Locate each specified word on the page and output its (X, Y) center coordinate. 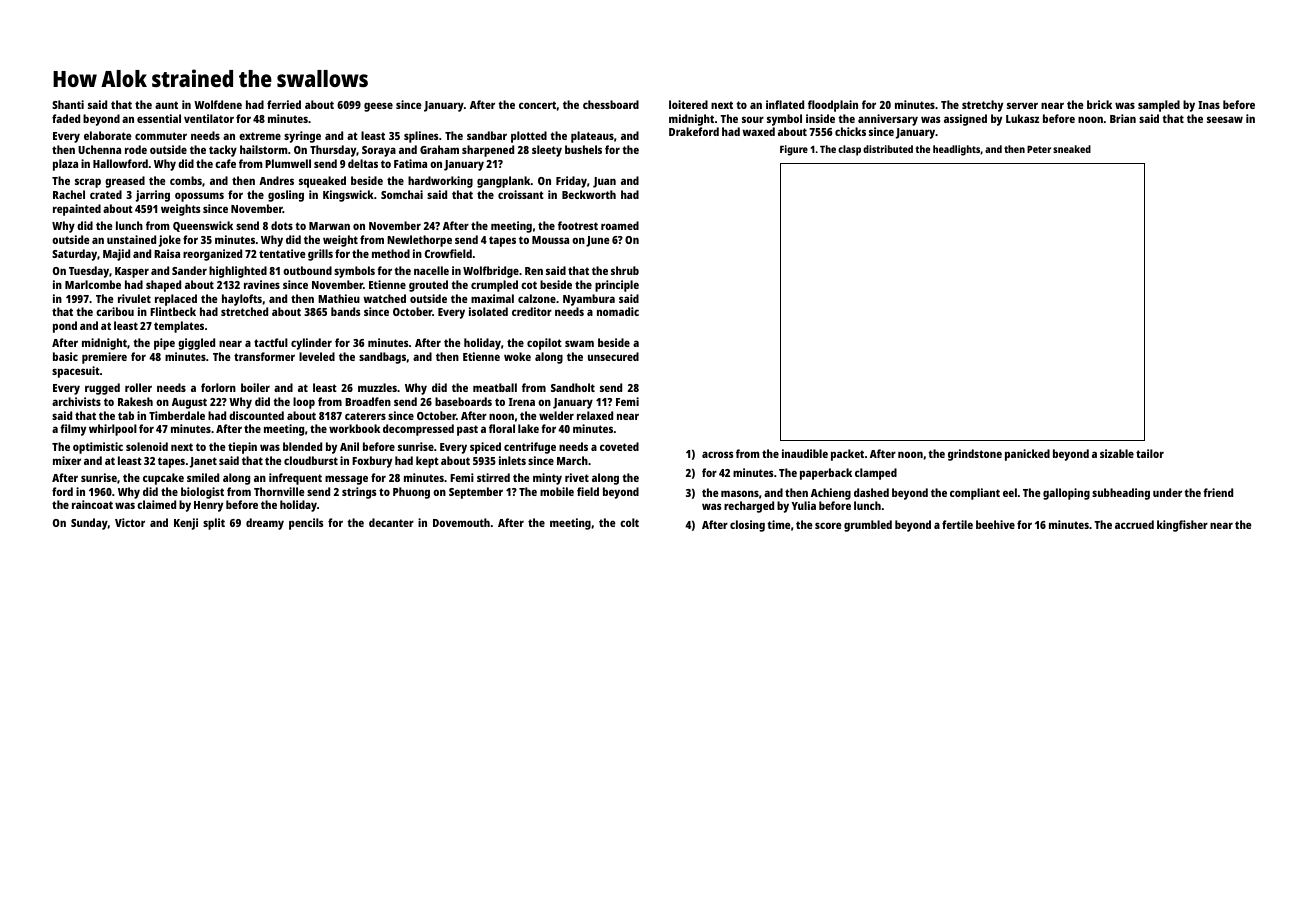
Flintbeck (173, 311)
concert (537, 105)
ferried (284, 104)
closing (747, 526)
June (598, 241)
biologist (202, 493)
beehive (995, 524)
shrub (625, 270)
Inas (1209, 105)
